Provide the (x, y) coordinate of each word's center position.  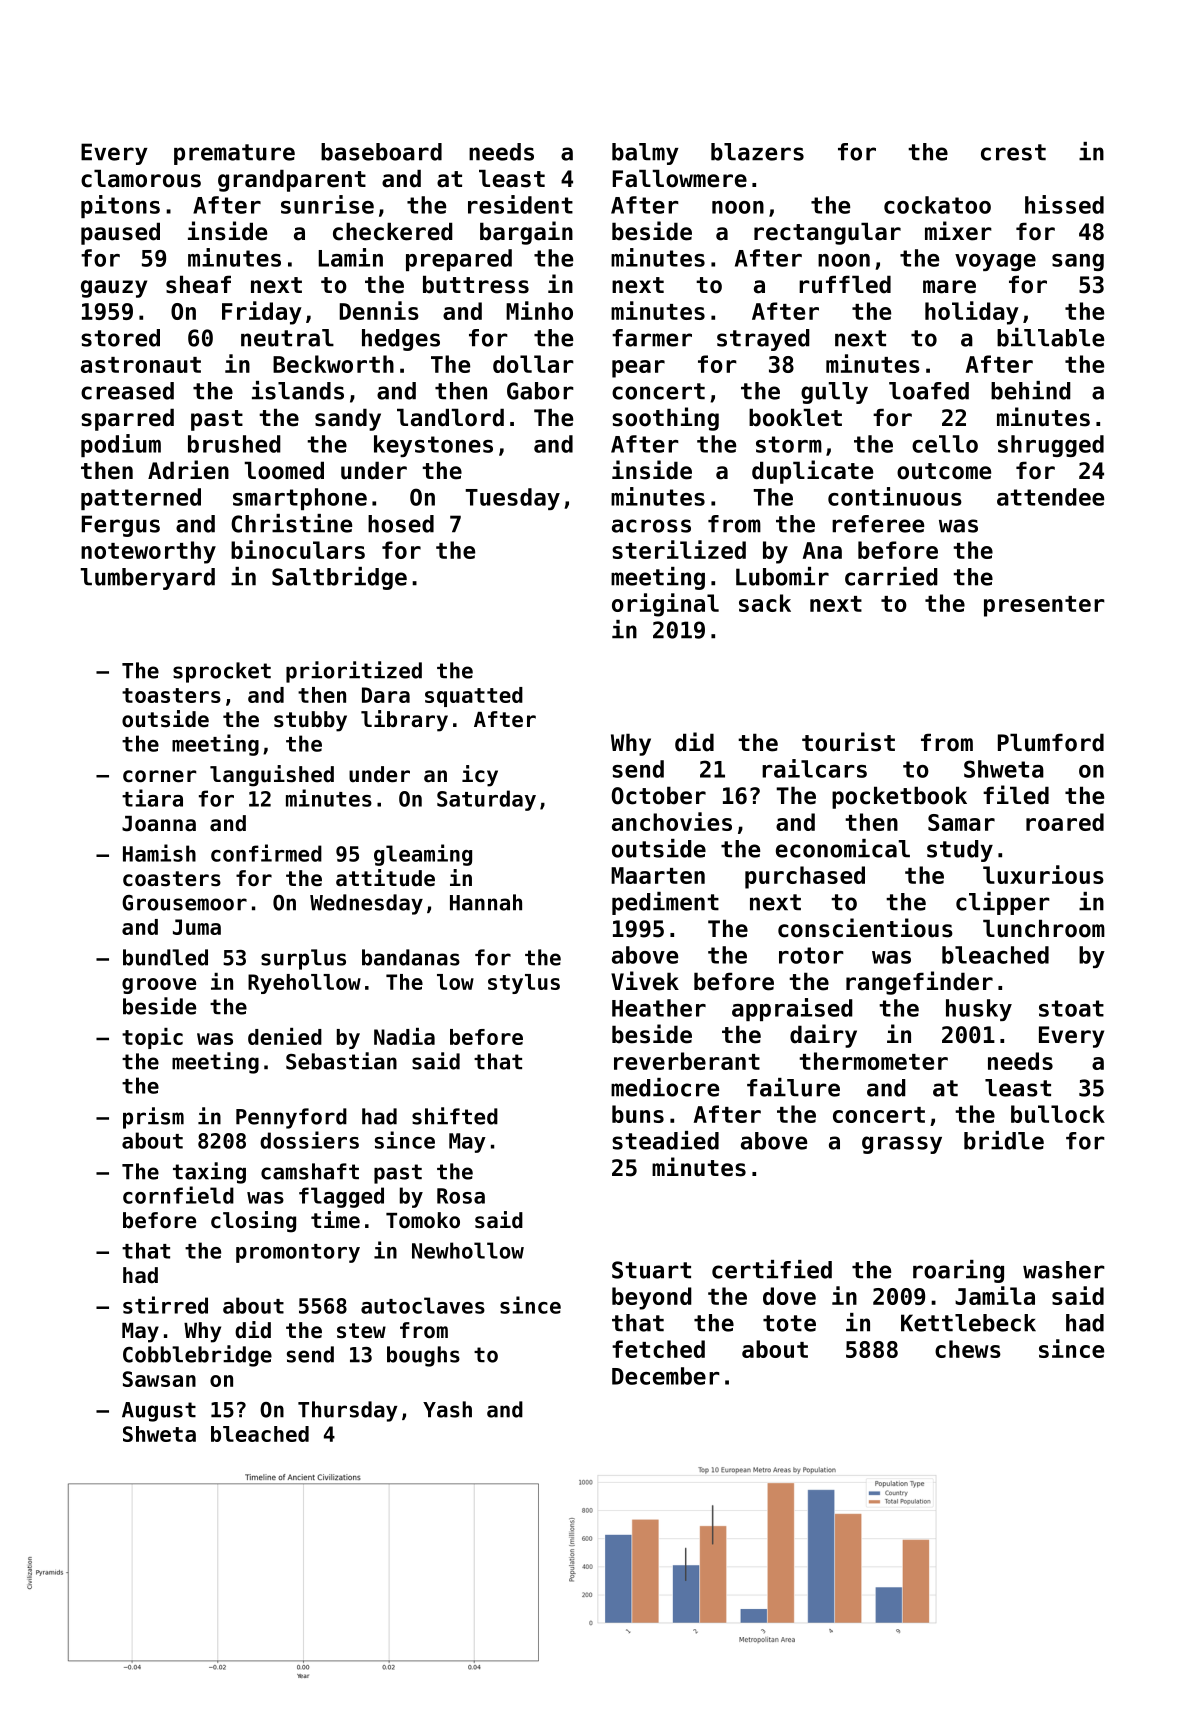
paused (120, 233)
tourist (848, 742)
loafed (929, 391)
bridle (1004, 1140)
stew (361, 1331)
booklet (795, 417)
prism (153, 1118)
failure (793, 1087)
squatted (474, 697)
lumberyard (147, 579)
